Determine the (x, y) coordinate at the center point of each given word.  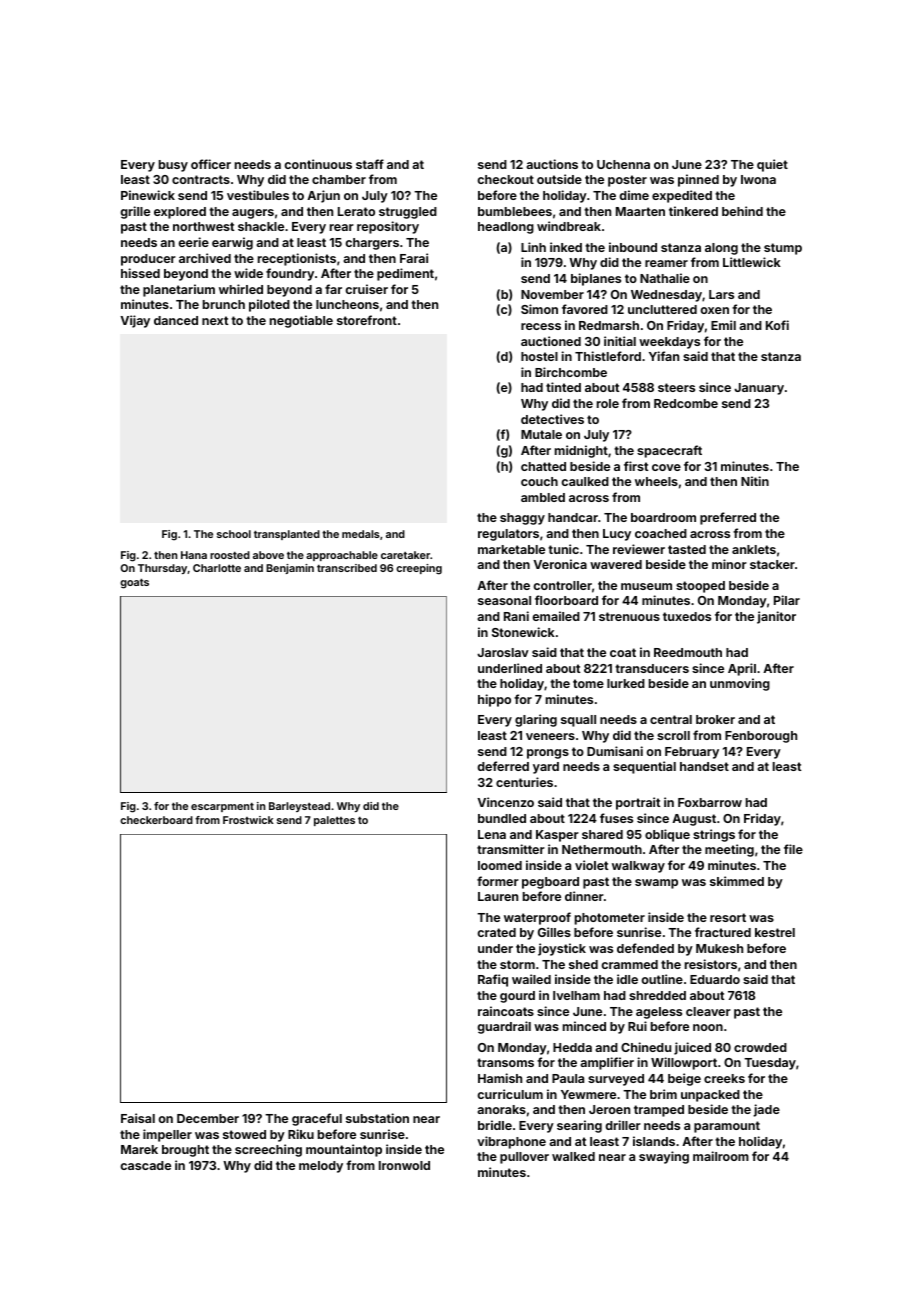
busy (173, 166)
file (793, 849)
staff (370, 164)
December (208, 1118)
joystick (562, 949)
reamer (666, 263)
